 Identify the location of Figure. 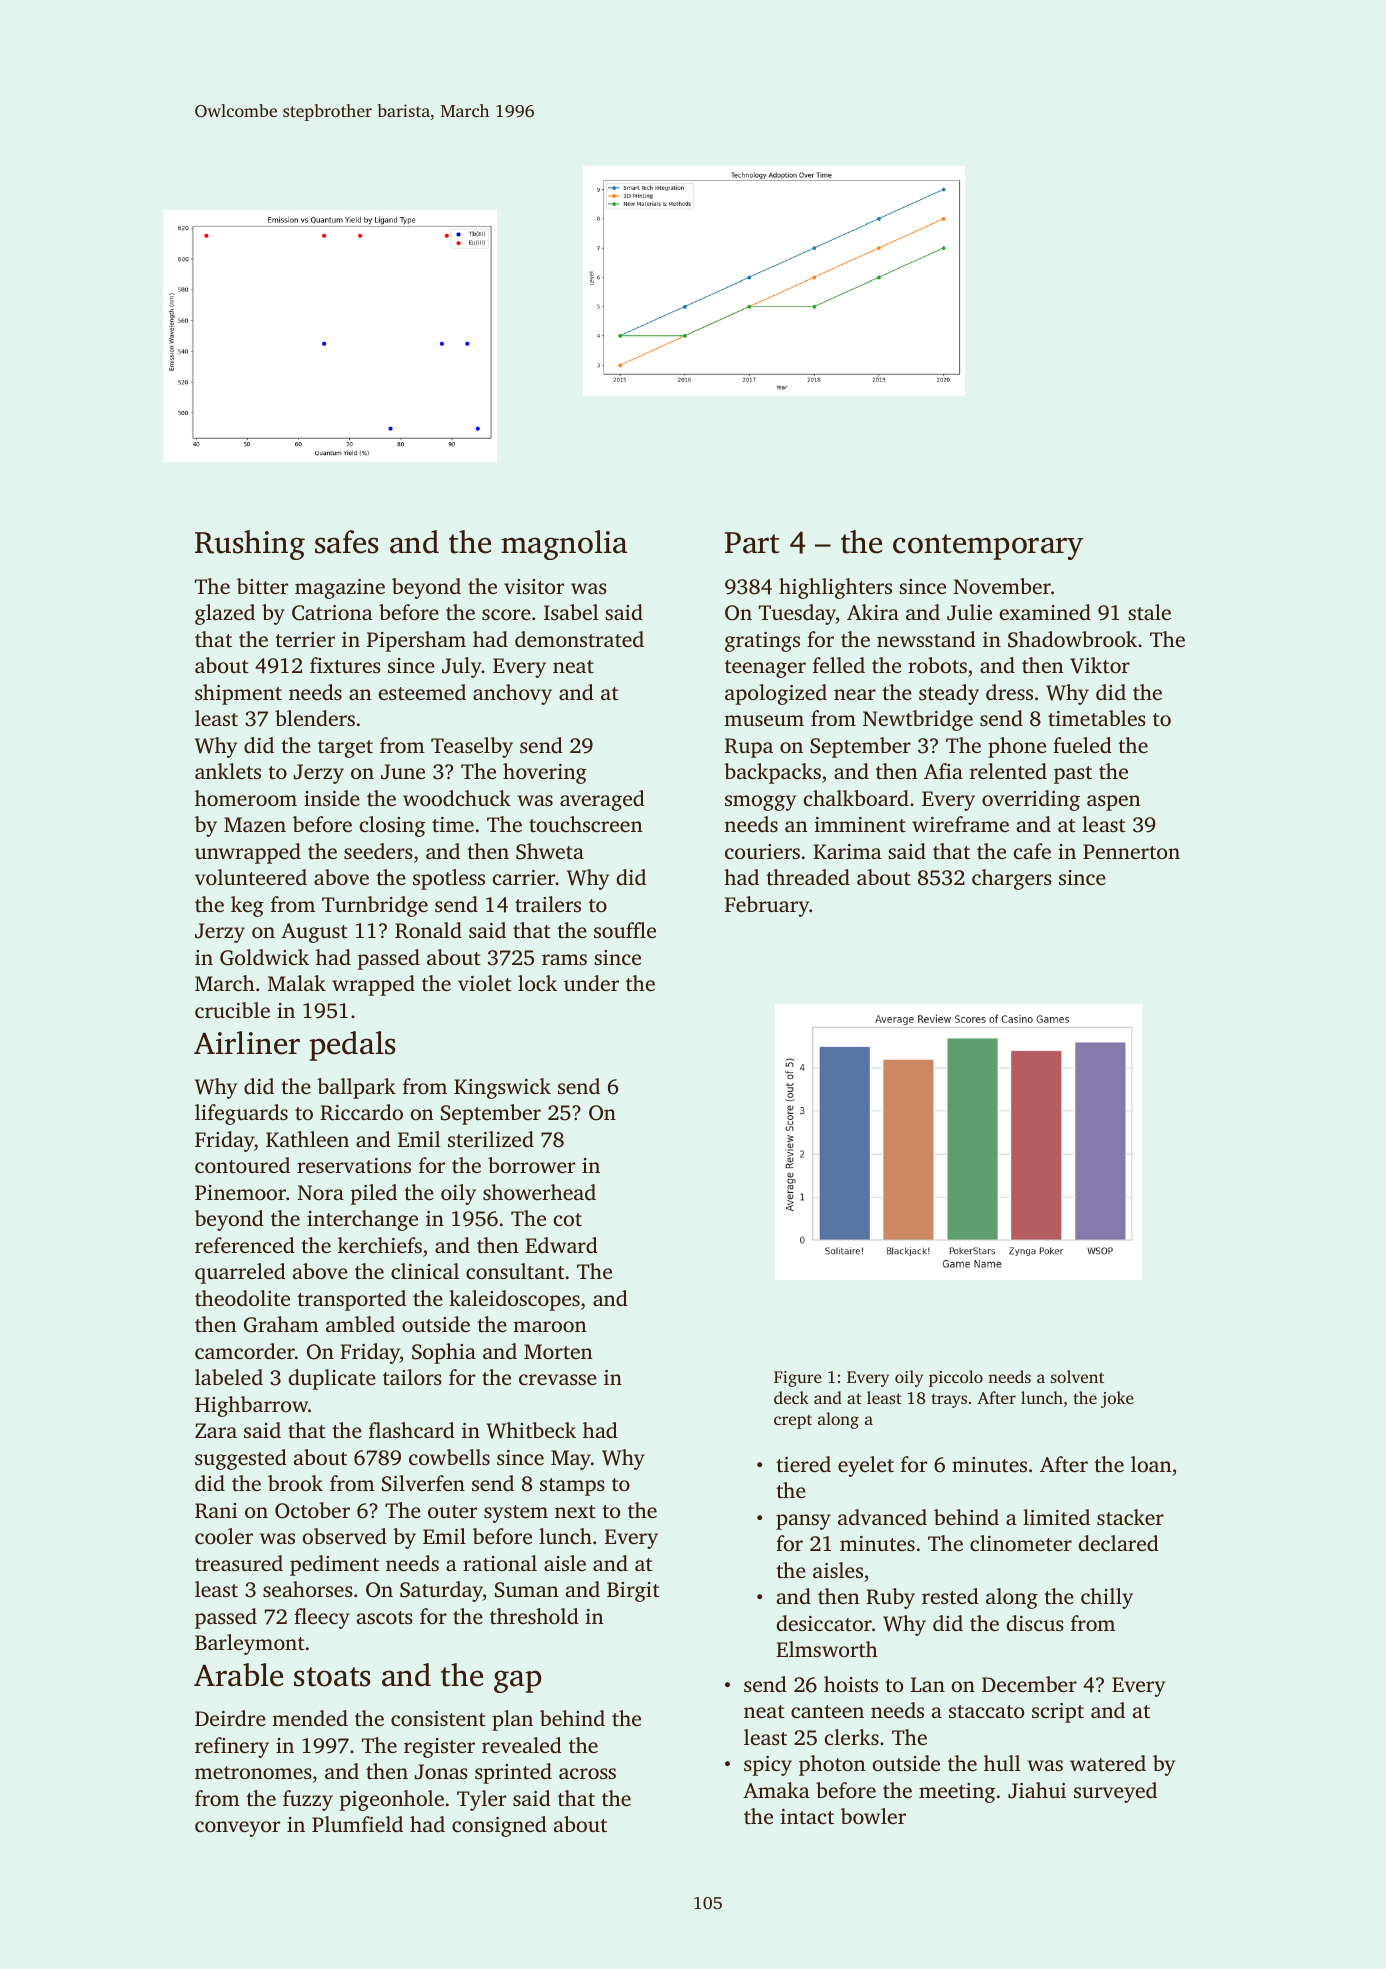
(798, 1379).
